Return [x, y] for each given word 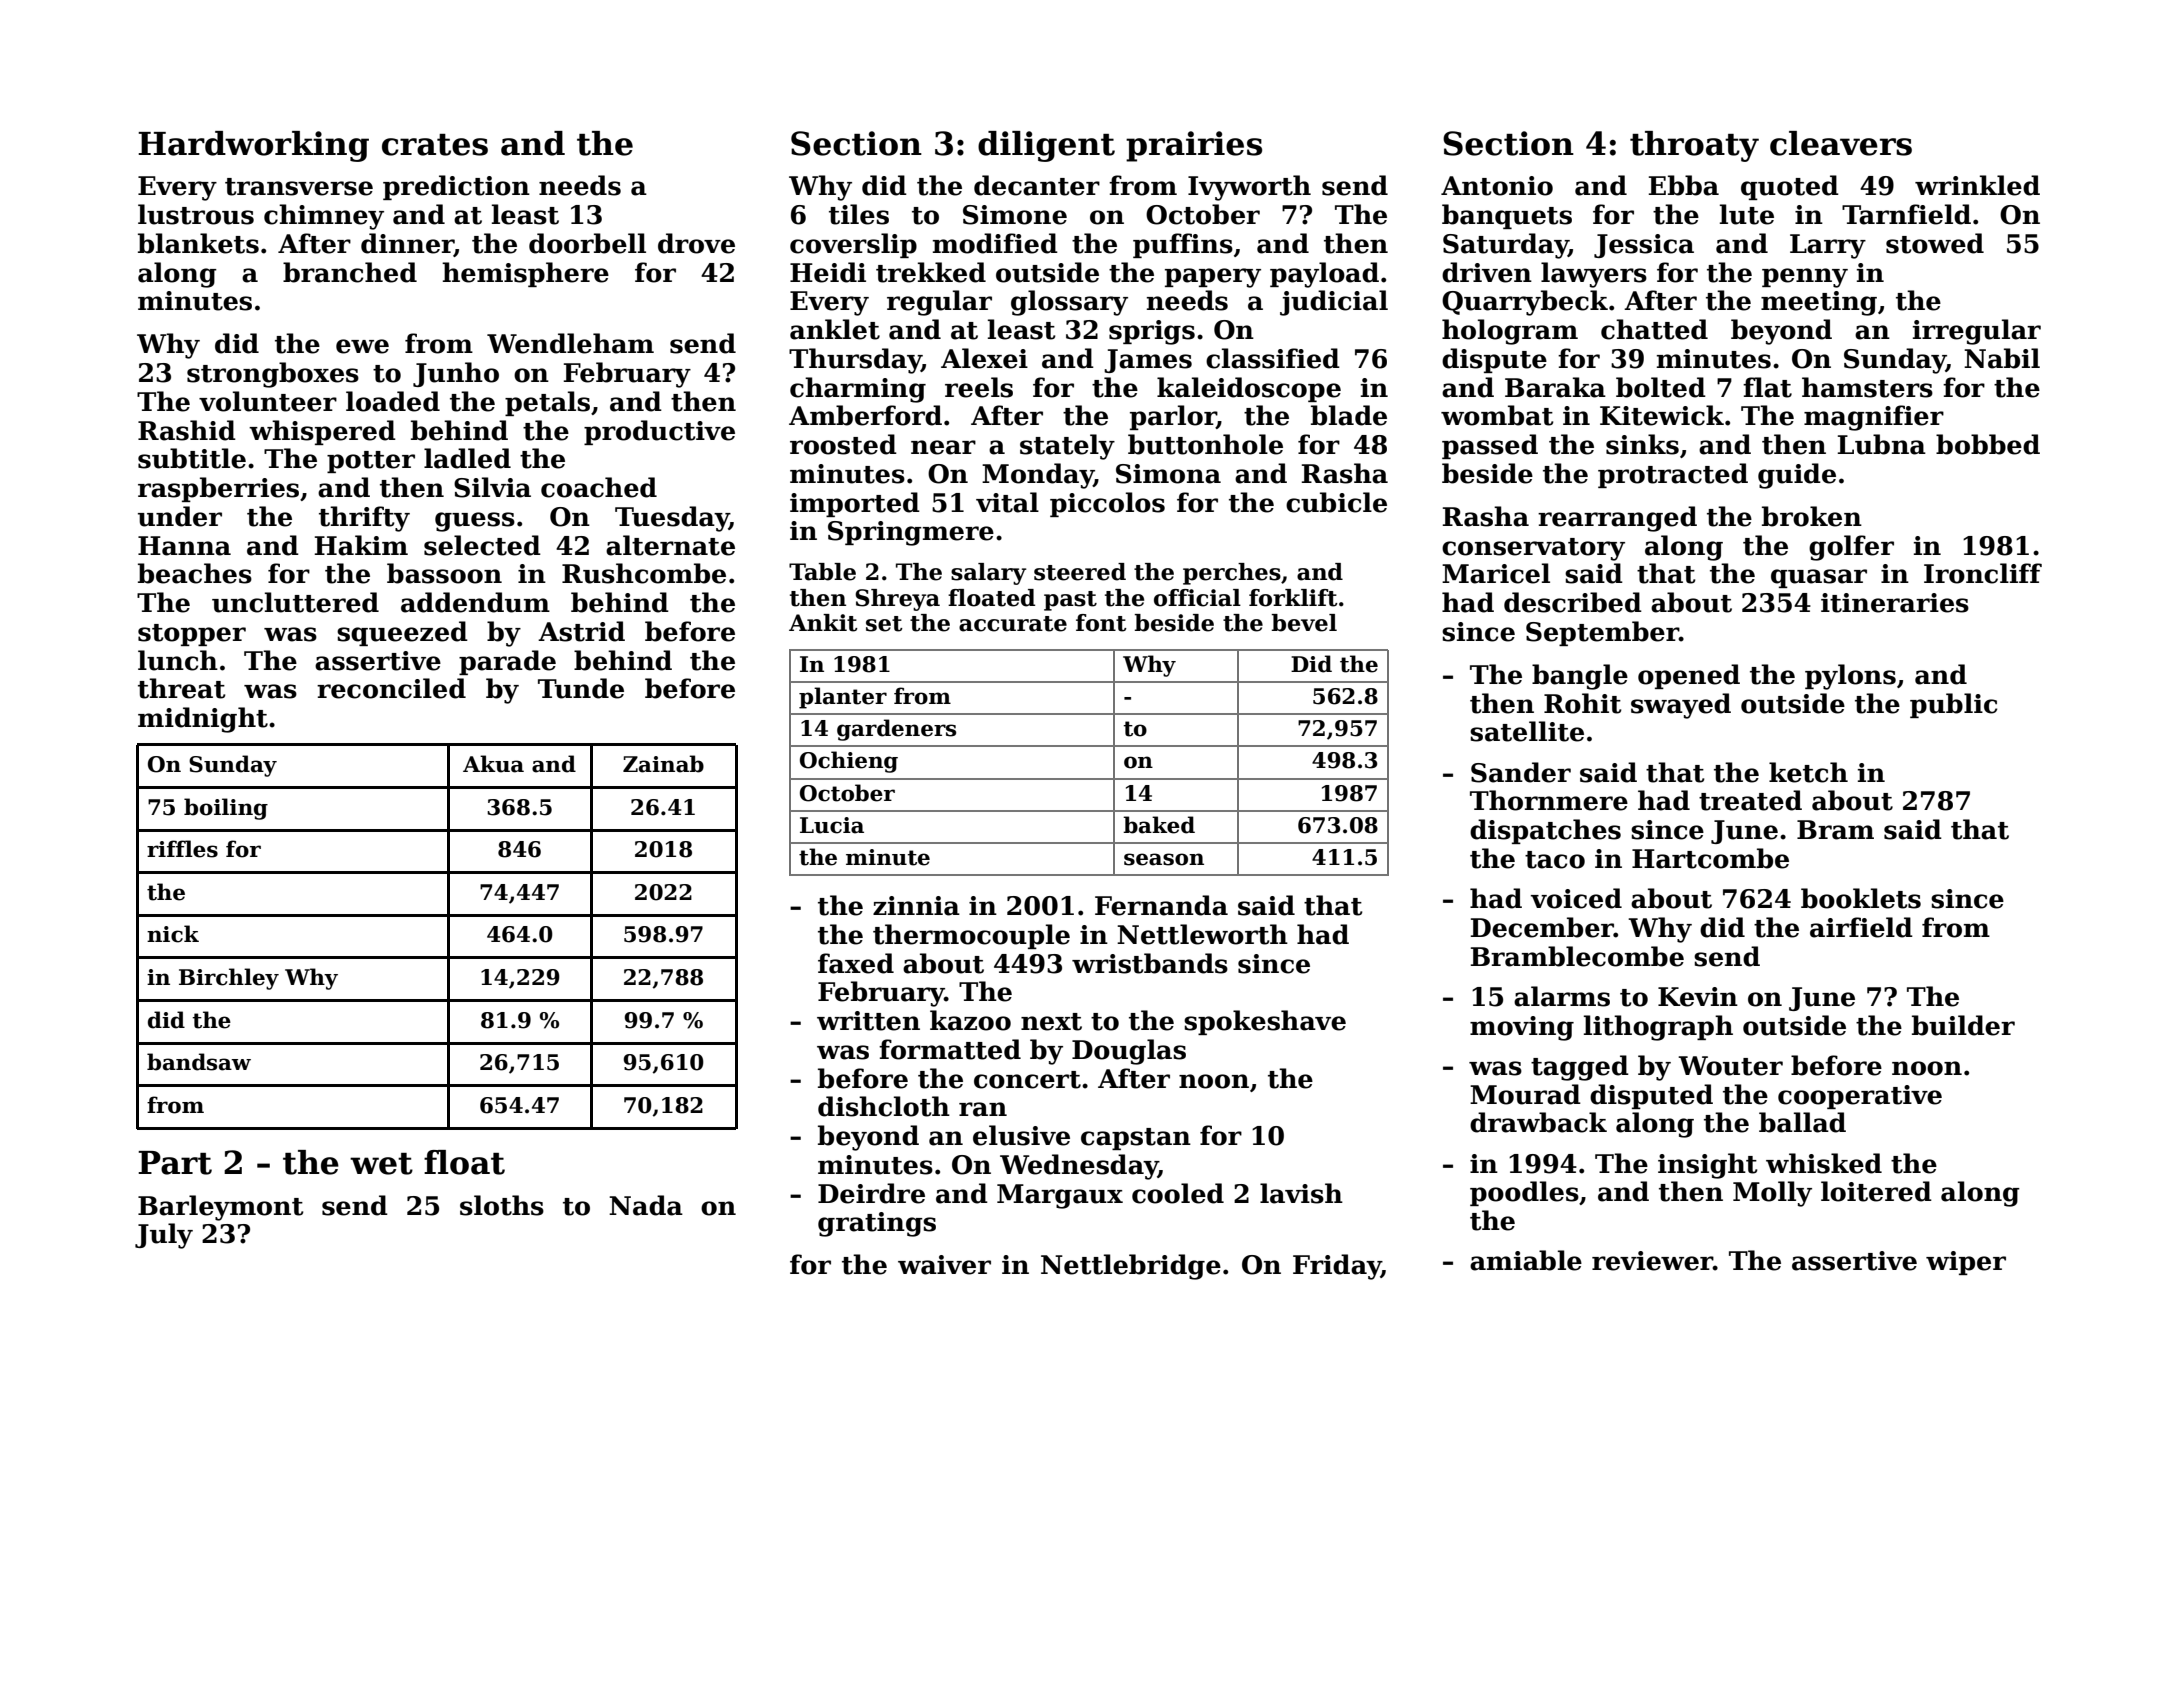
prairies [1194, 146]
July [164, 1236]
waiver [944, 1265]
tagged [1580, 1068]
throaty [1694, 146]
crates [435, 145]
